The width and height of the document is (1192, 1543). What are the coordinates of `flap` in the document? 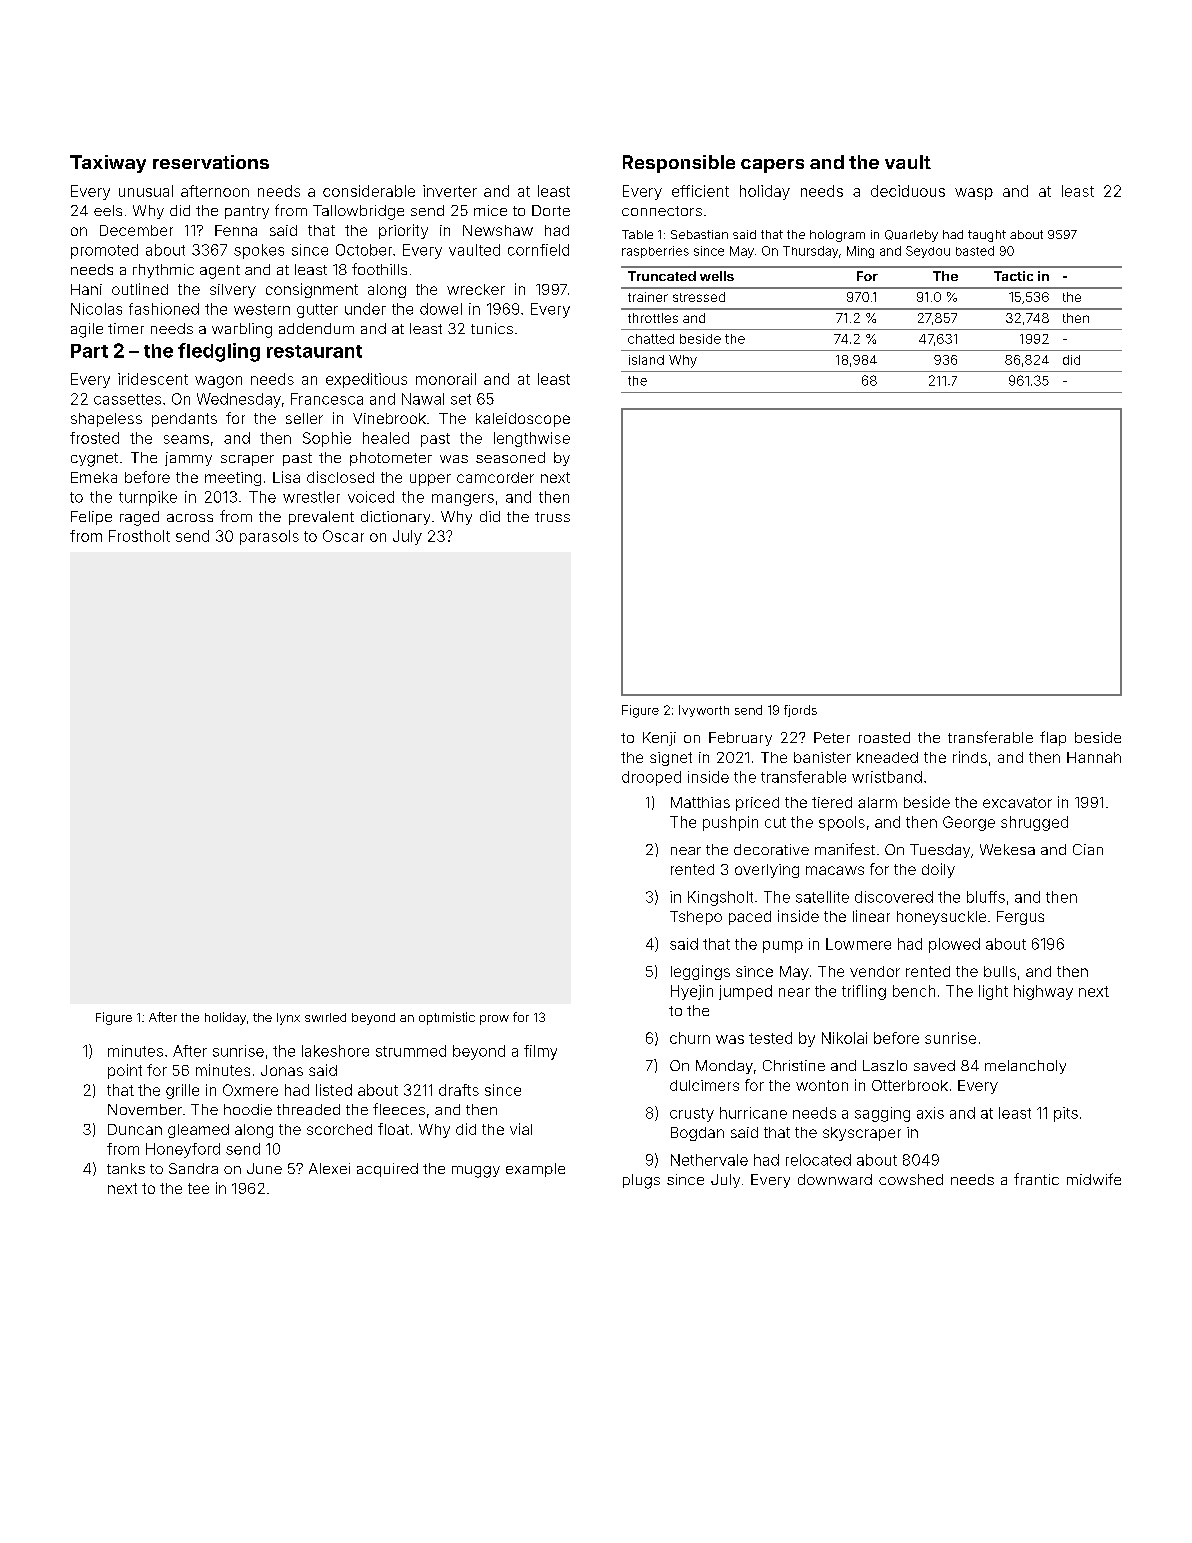 It's located at (1053, 738).
